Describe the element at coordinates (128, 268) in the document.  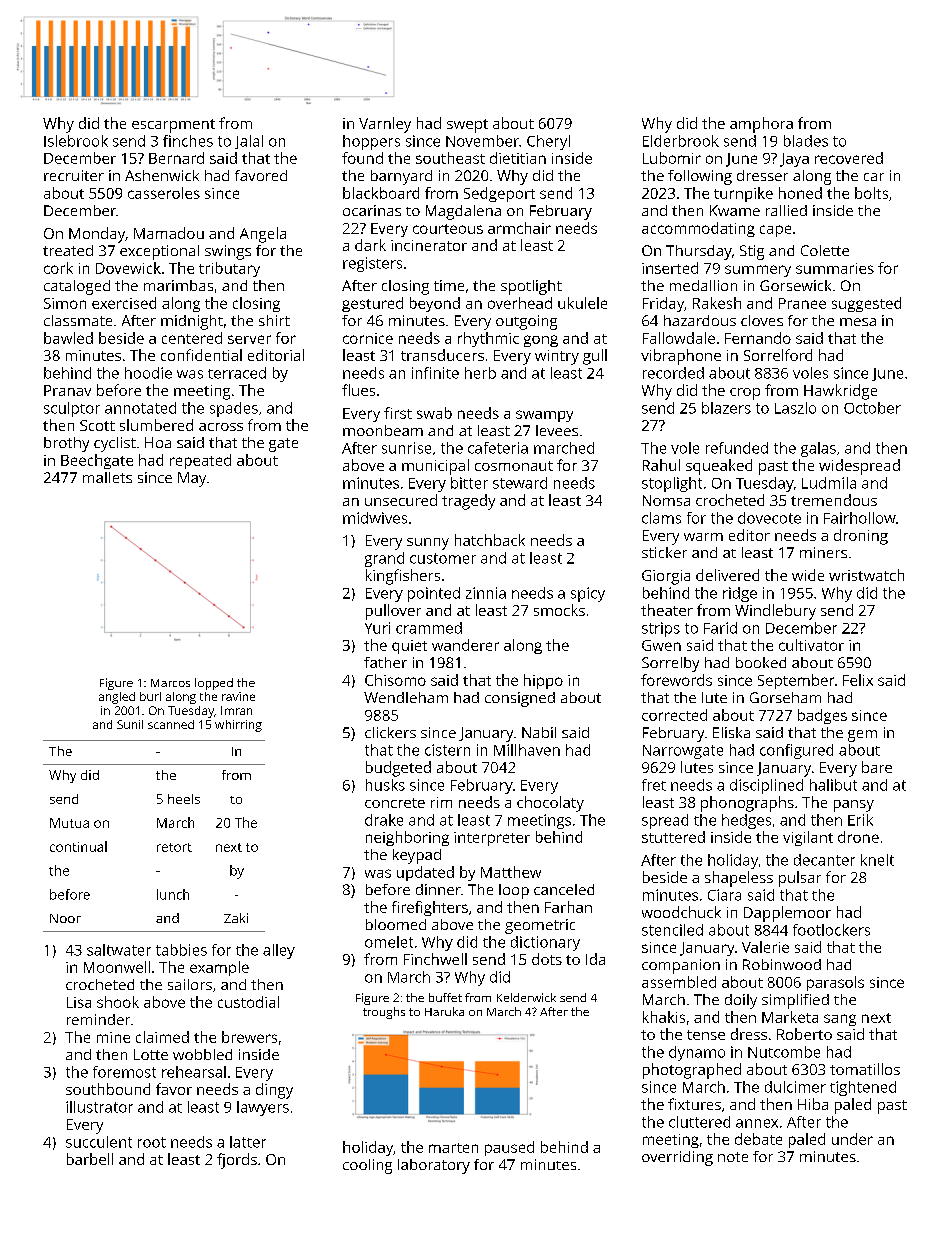
I see `Dovewick` at that location.
